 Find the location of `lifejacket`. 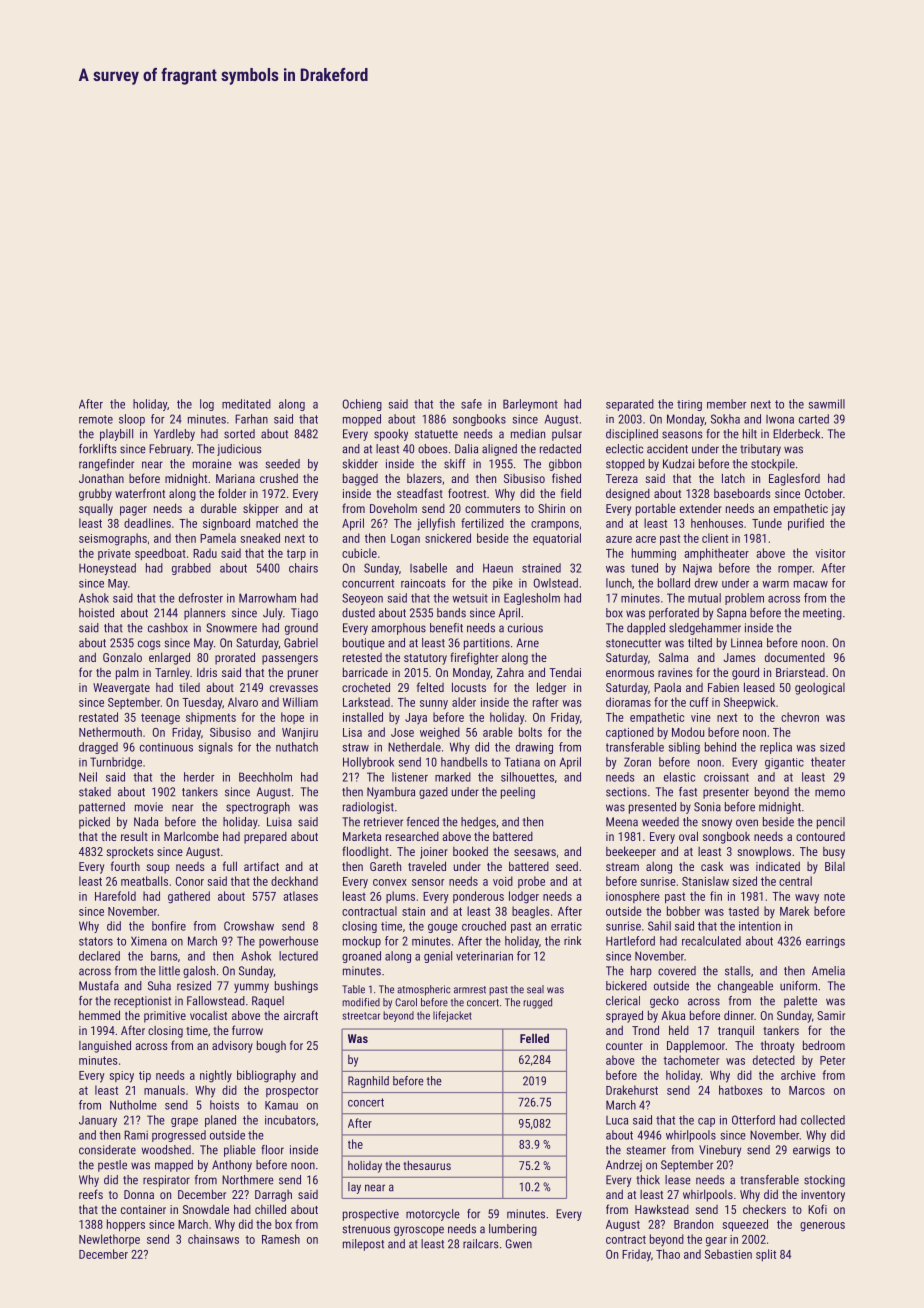

lifejacket is located at coordinates (452, 1016).
